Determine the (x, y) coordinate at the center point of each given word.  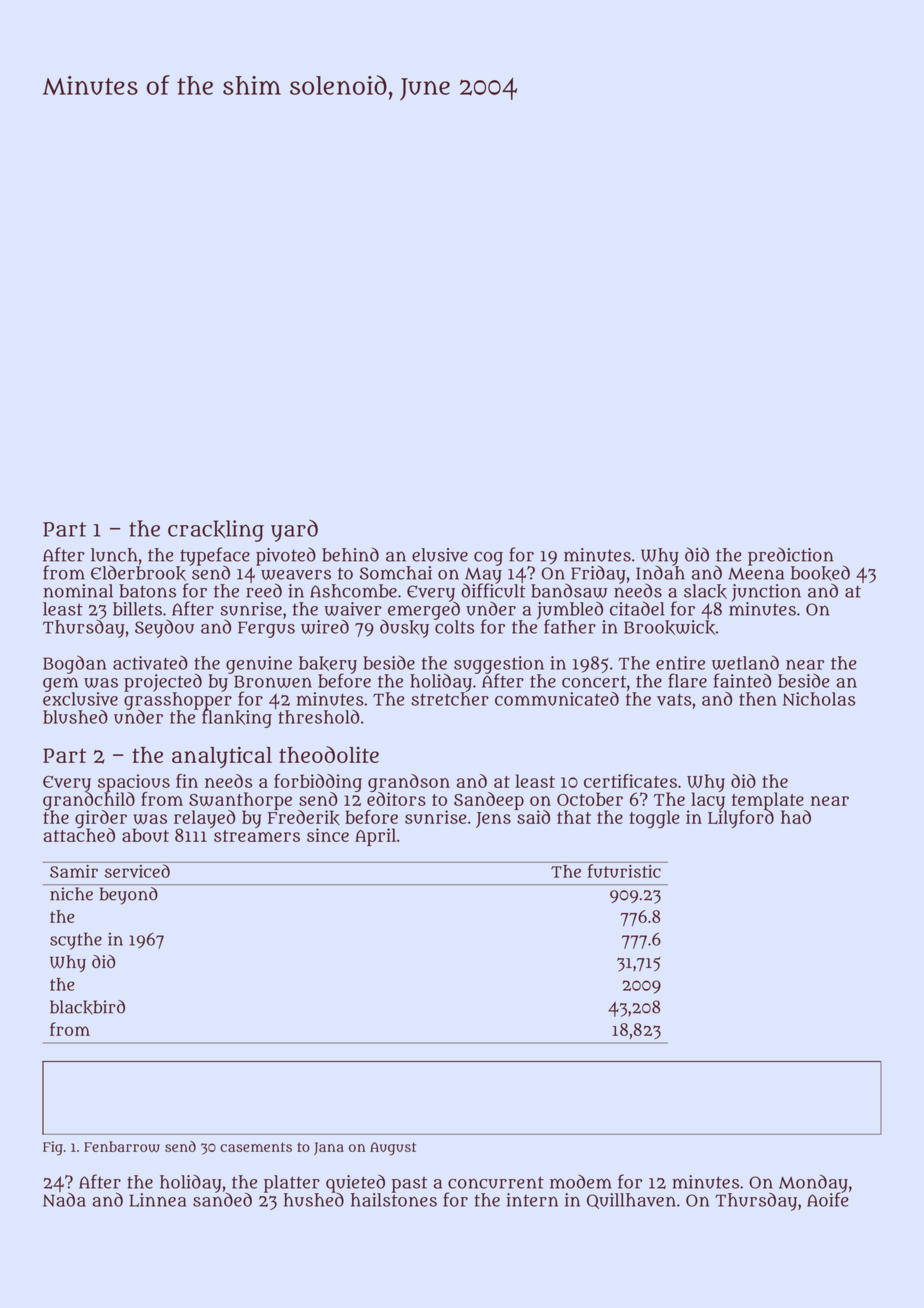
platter (292, 1184)
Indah (660, 573)
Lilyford (741, 819)
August (393, 1149)
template (768, 801)
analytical (222, 757)
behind (350, 554)
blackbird (87, 1007)
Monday (813, 1183)
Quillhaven (631, 1201)
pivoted (286, 556)
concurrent (496, 1182)
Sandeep (489, 801)
